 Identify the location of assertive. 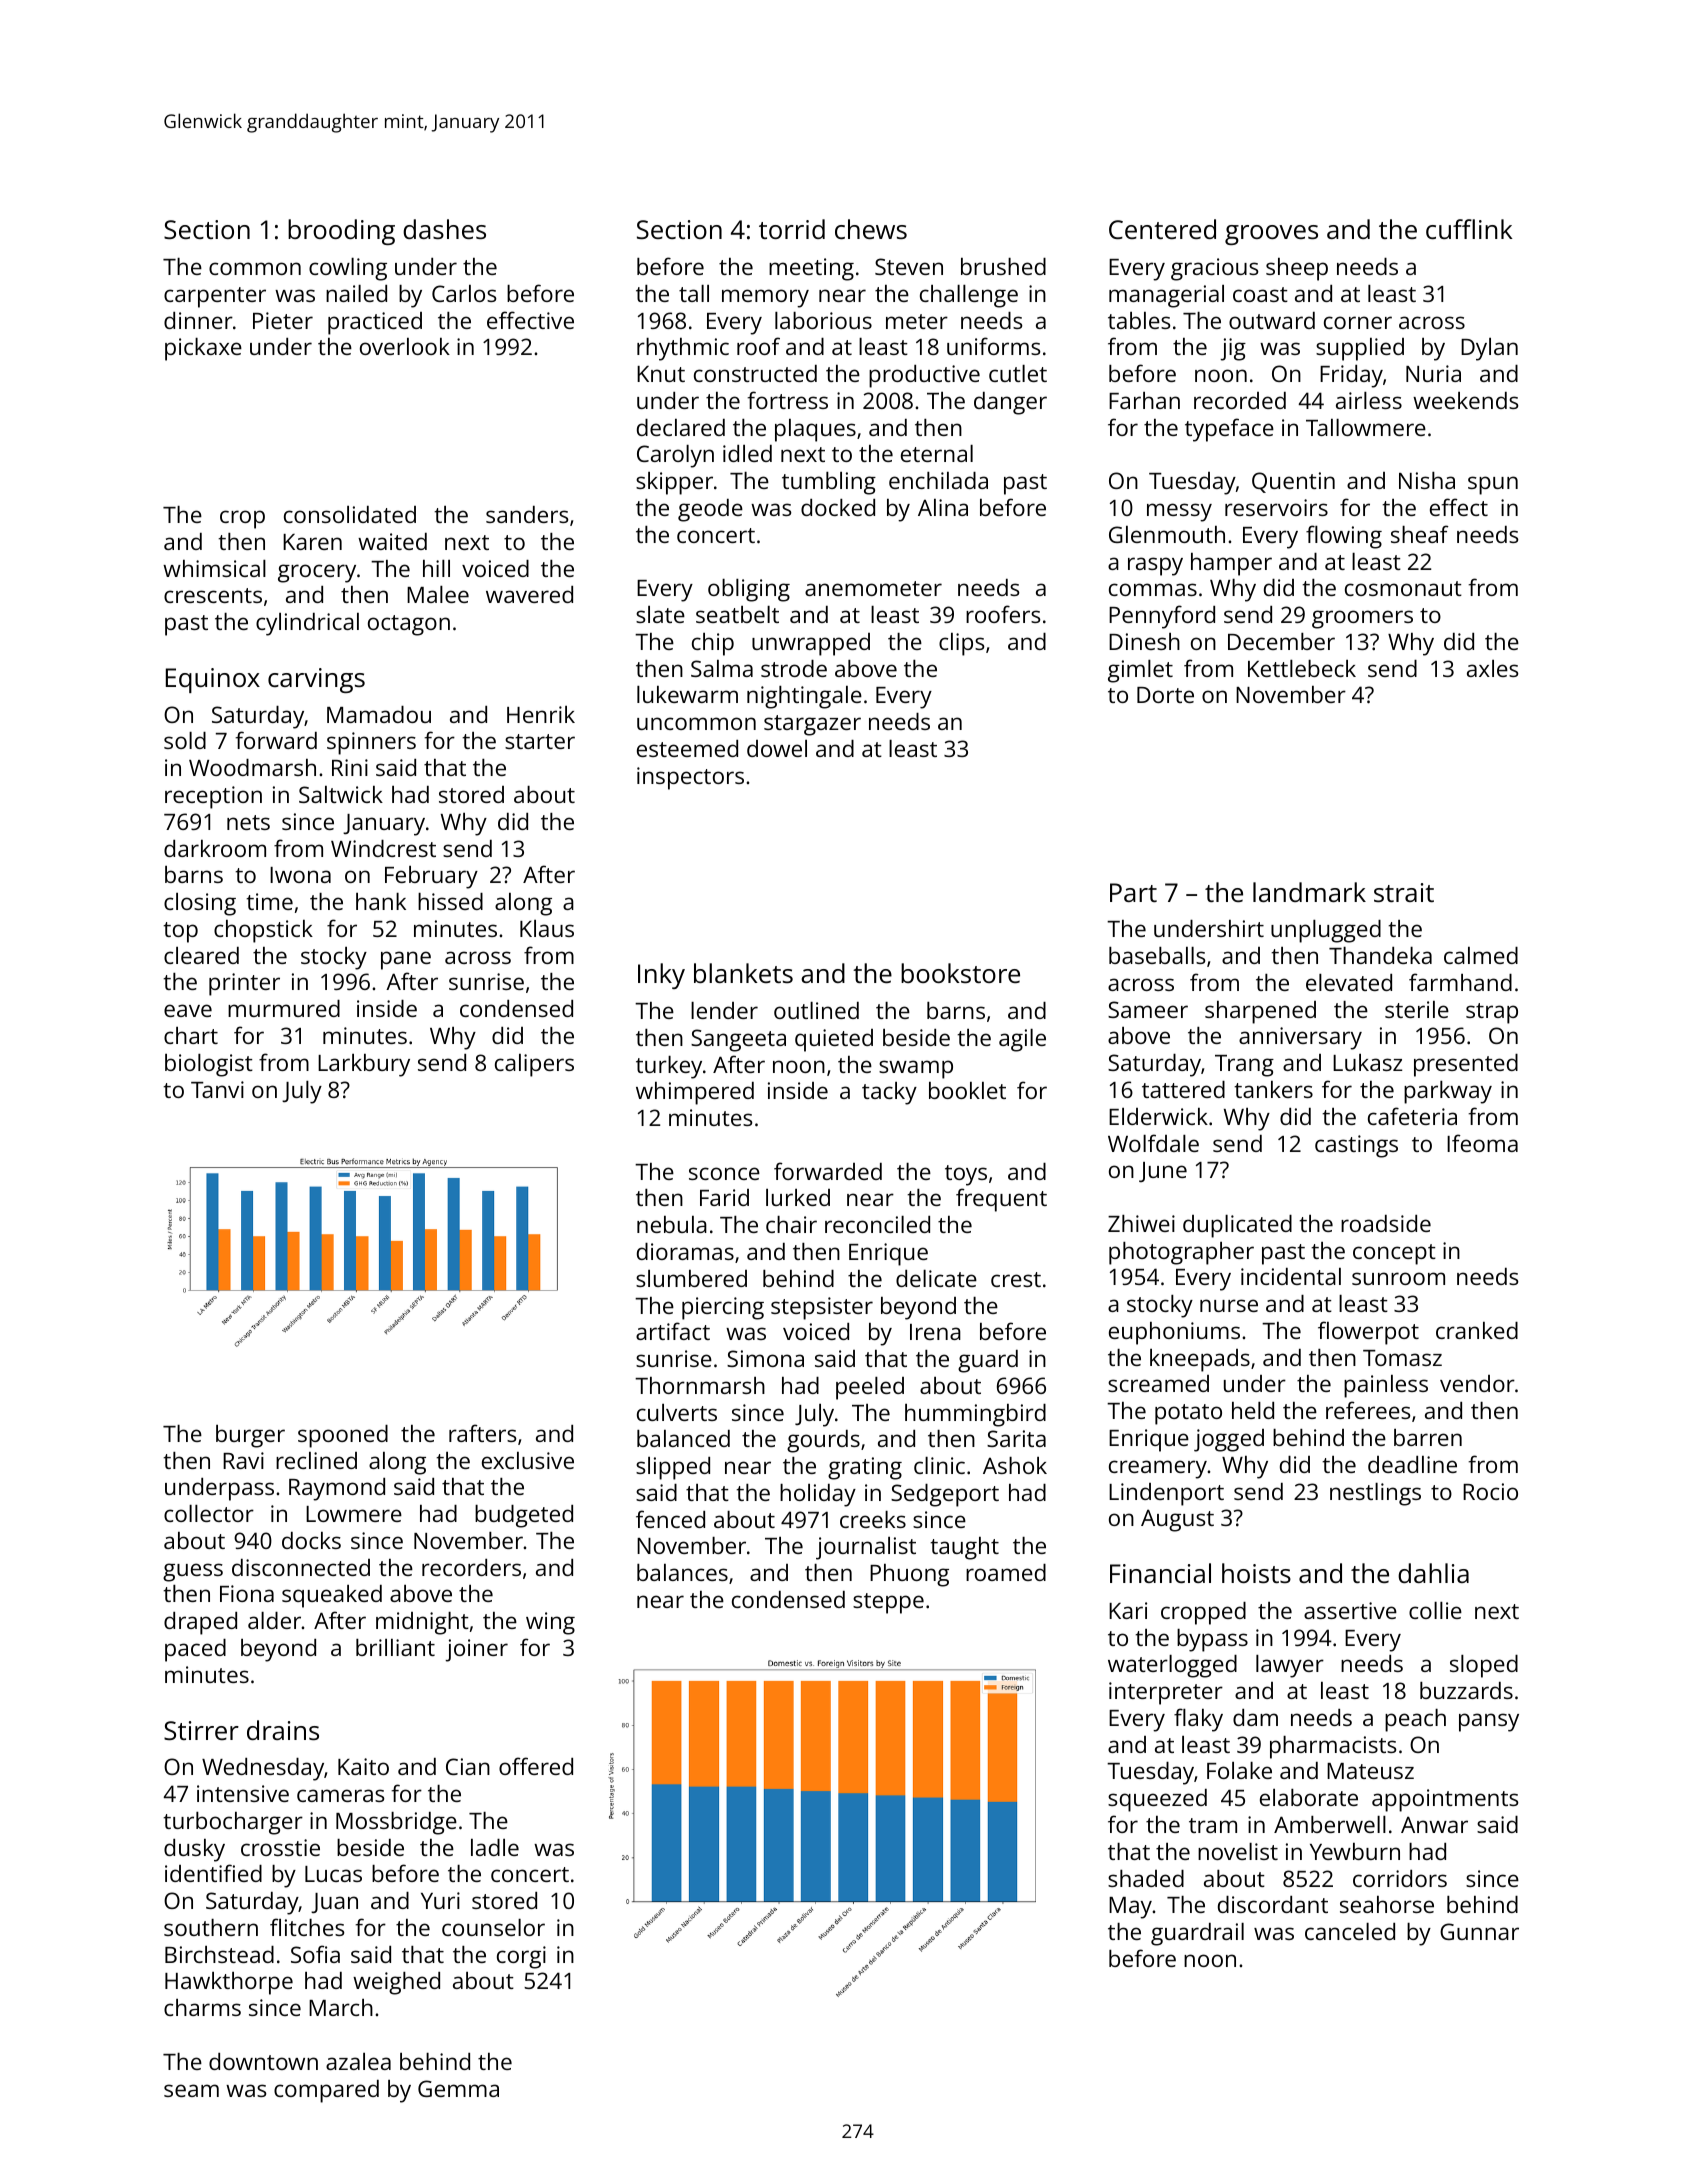
(1350, 1610).
